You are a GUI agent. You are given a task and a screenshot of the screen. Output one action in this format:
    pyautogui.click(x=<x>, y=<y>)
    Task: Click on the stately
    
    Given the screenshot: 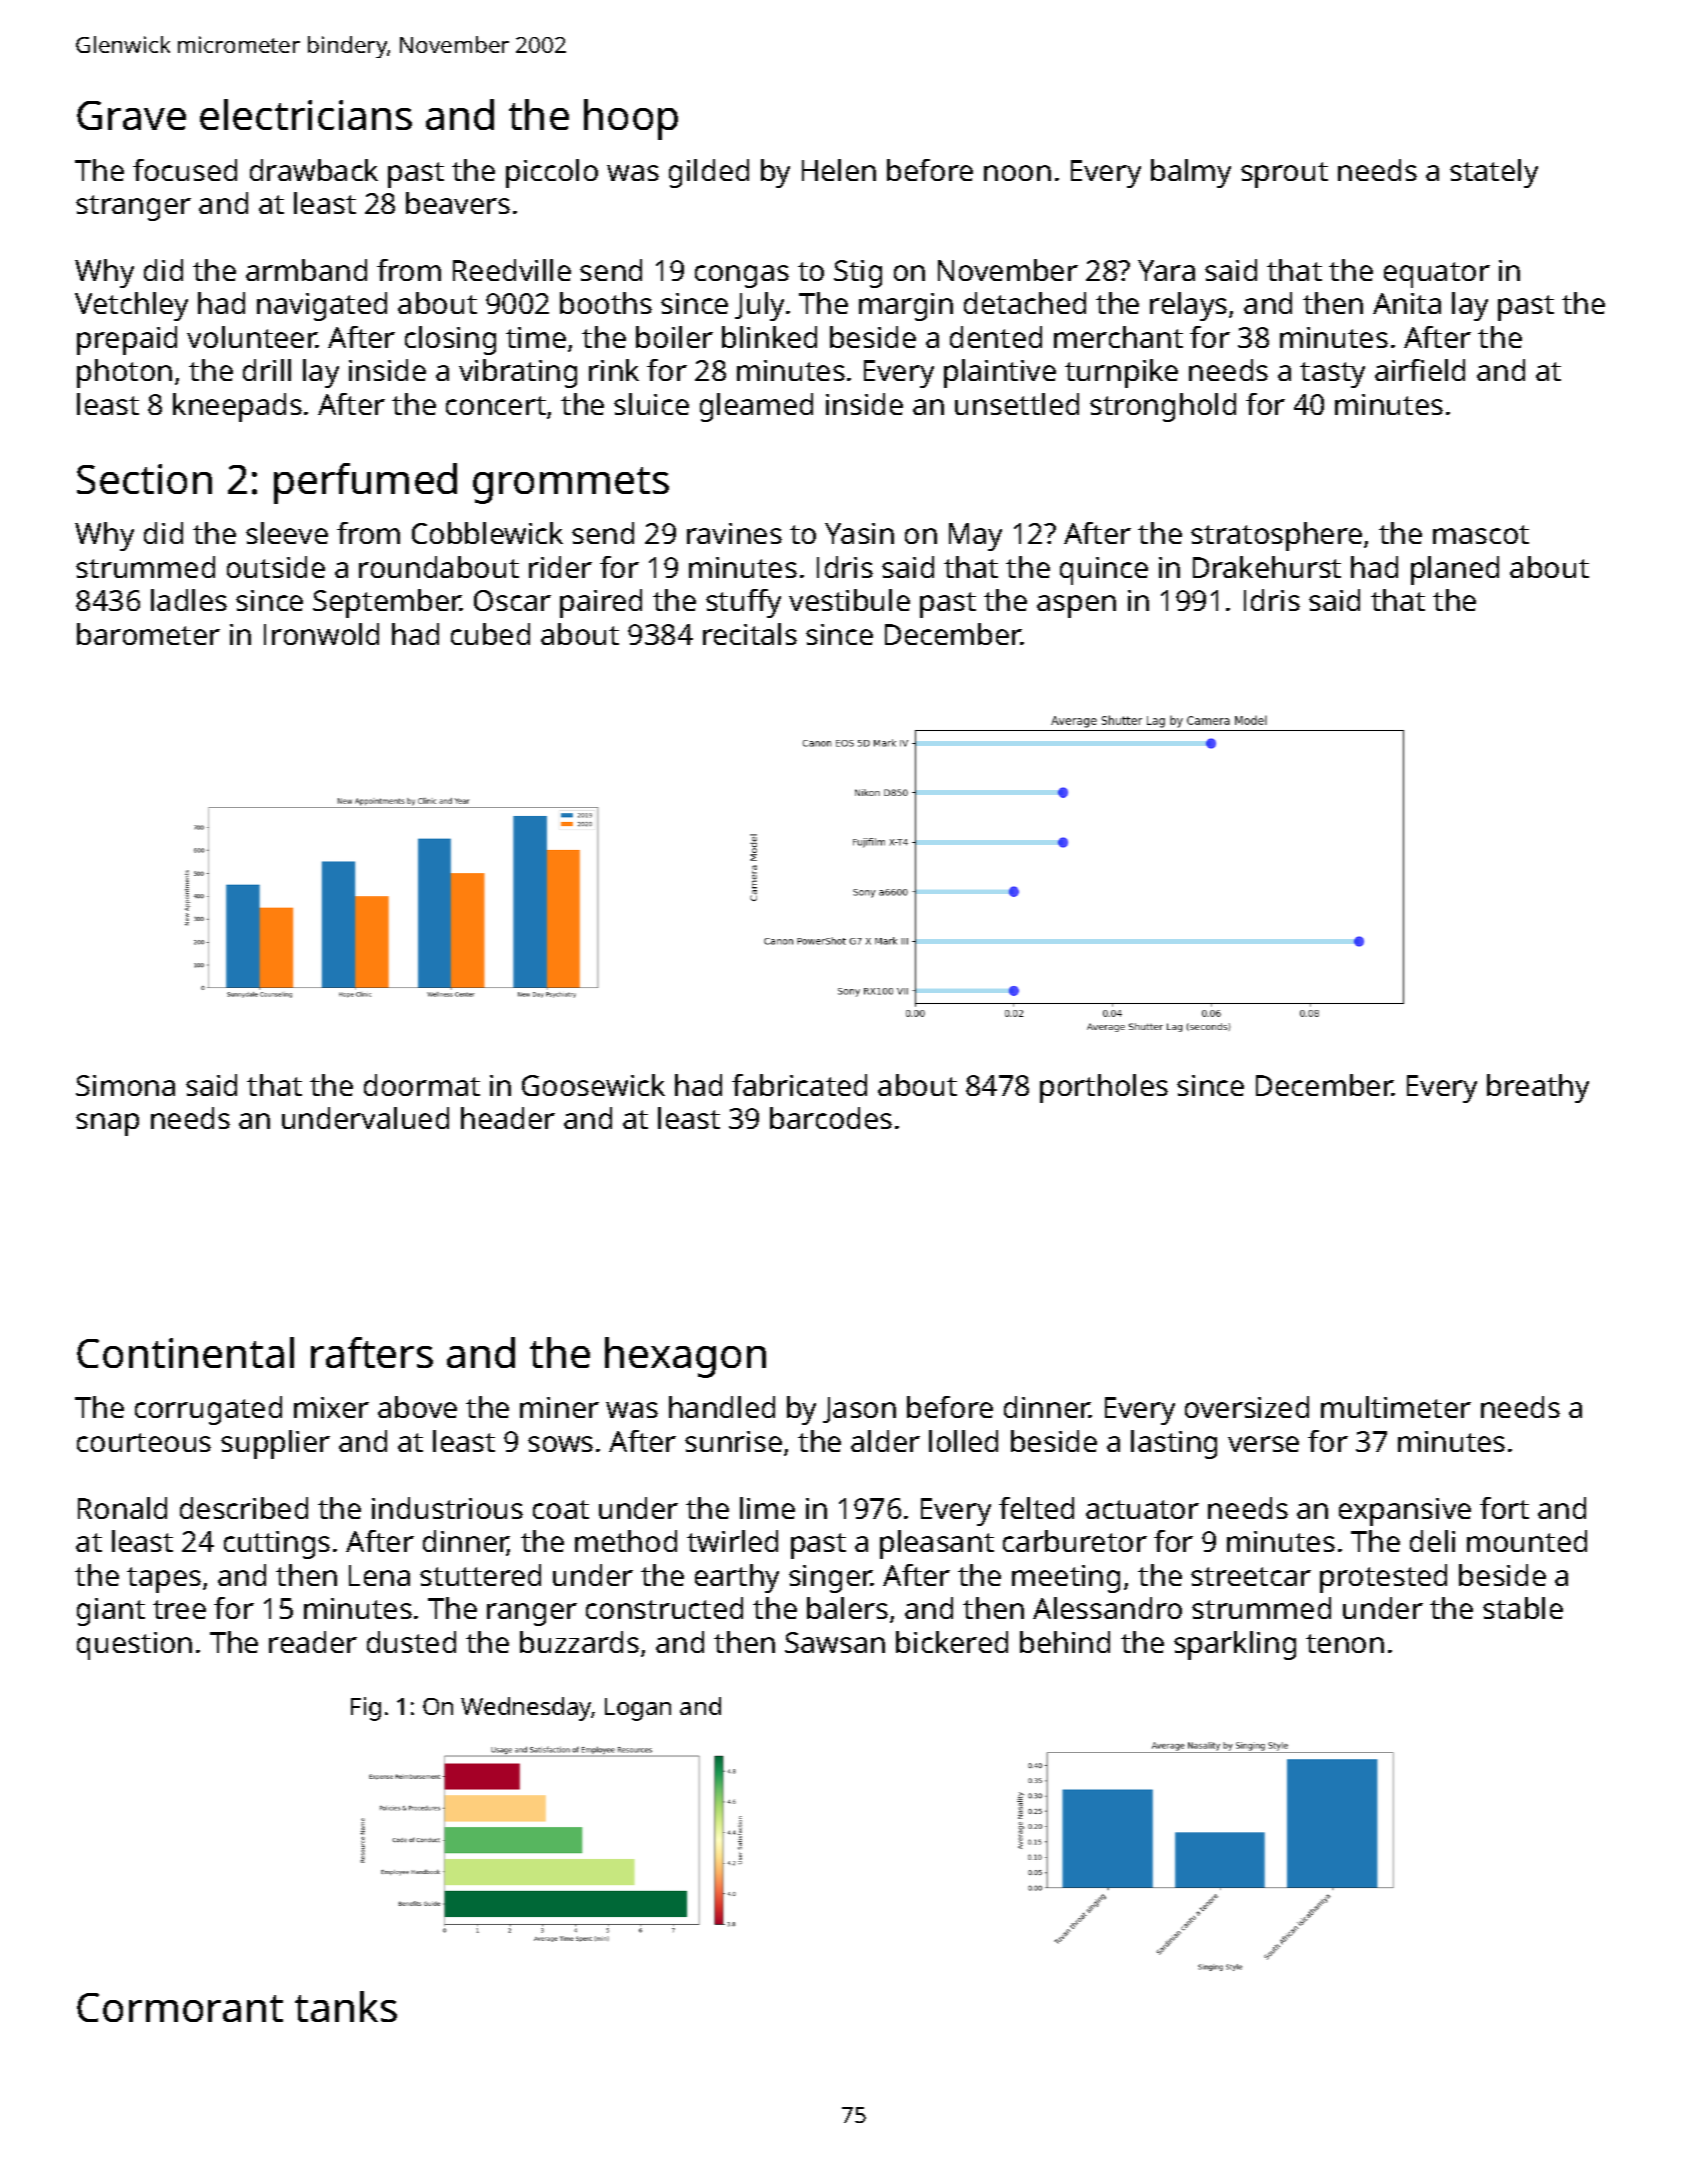 What is the action you would take?
    pyautogui.click(x=1494, y=173)
